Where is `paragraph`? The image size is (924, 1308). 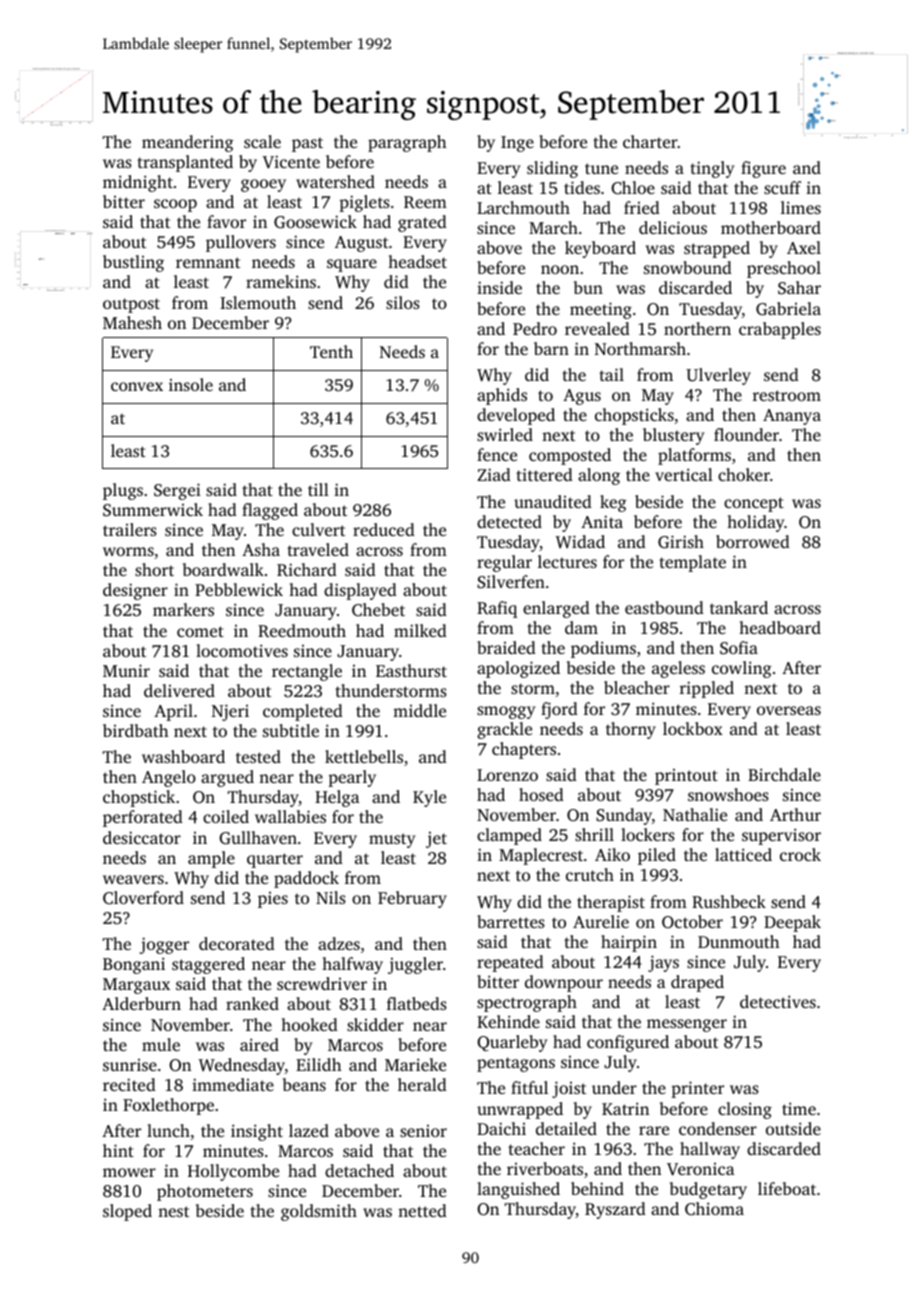 paragraph is located at coordinates (407, 143).
